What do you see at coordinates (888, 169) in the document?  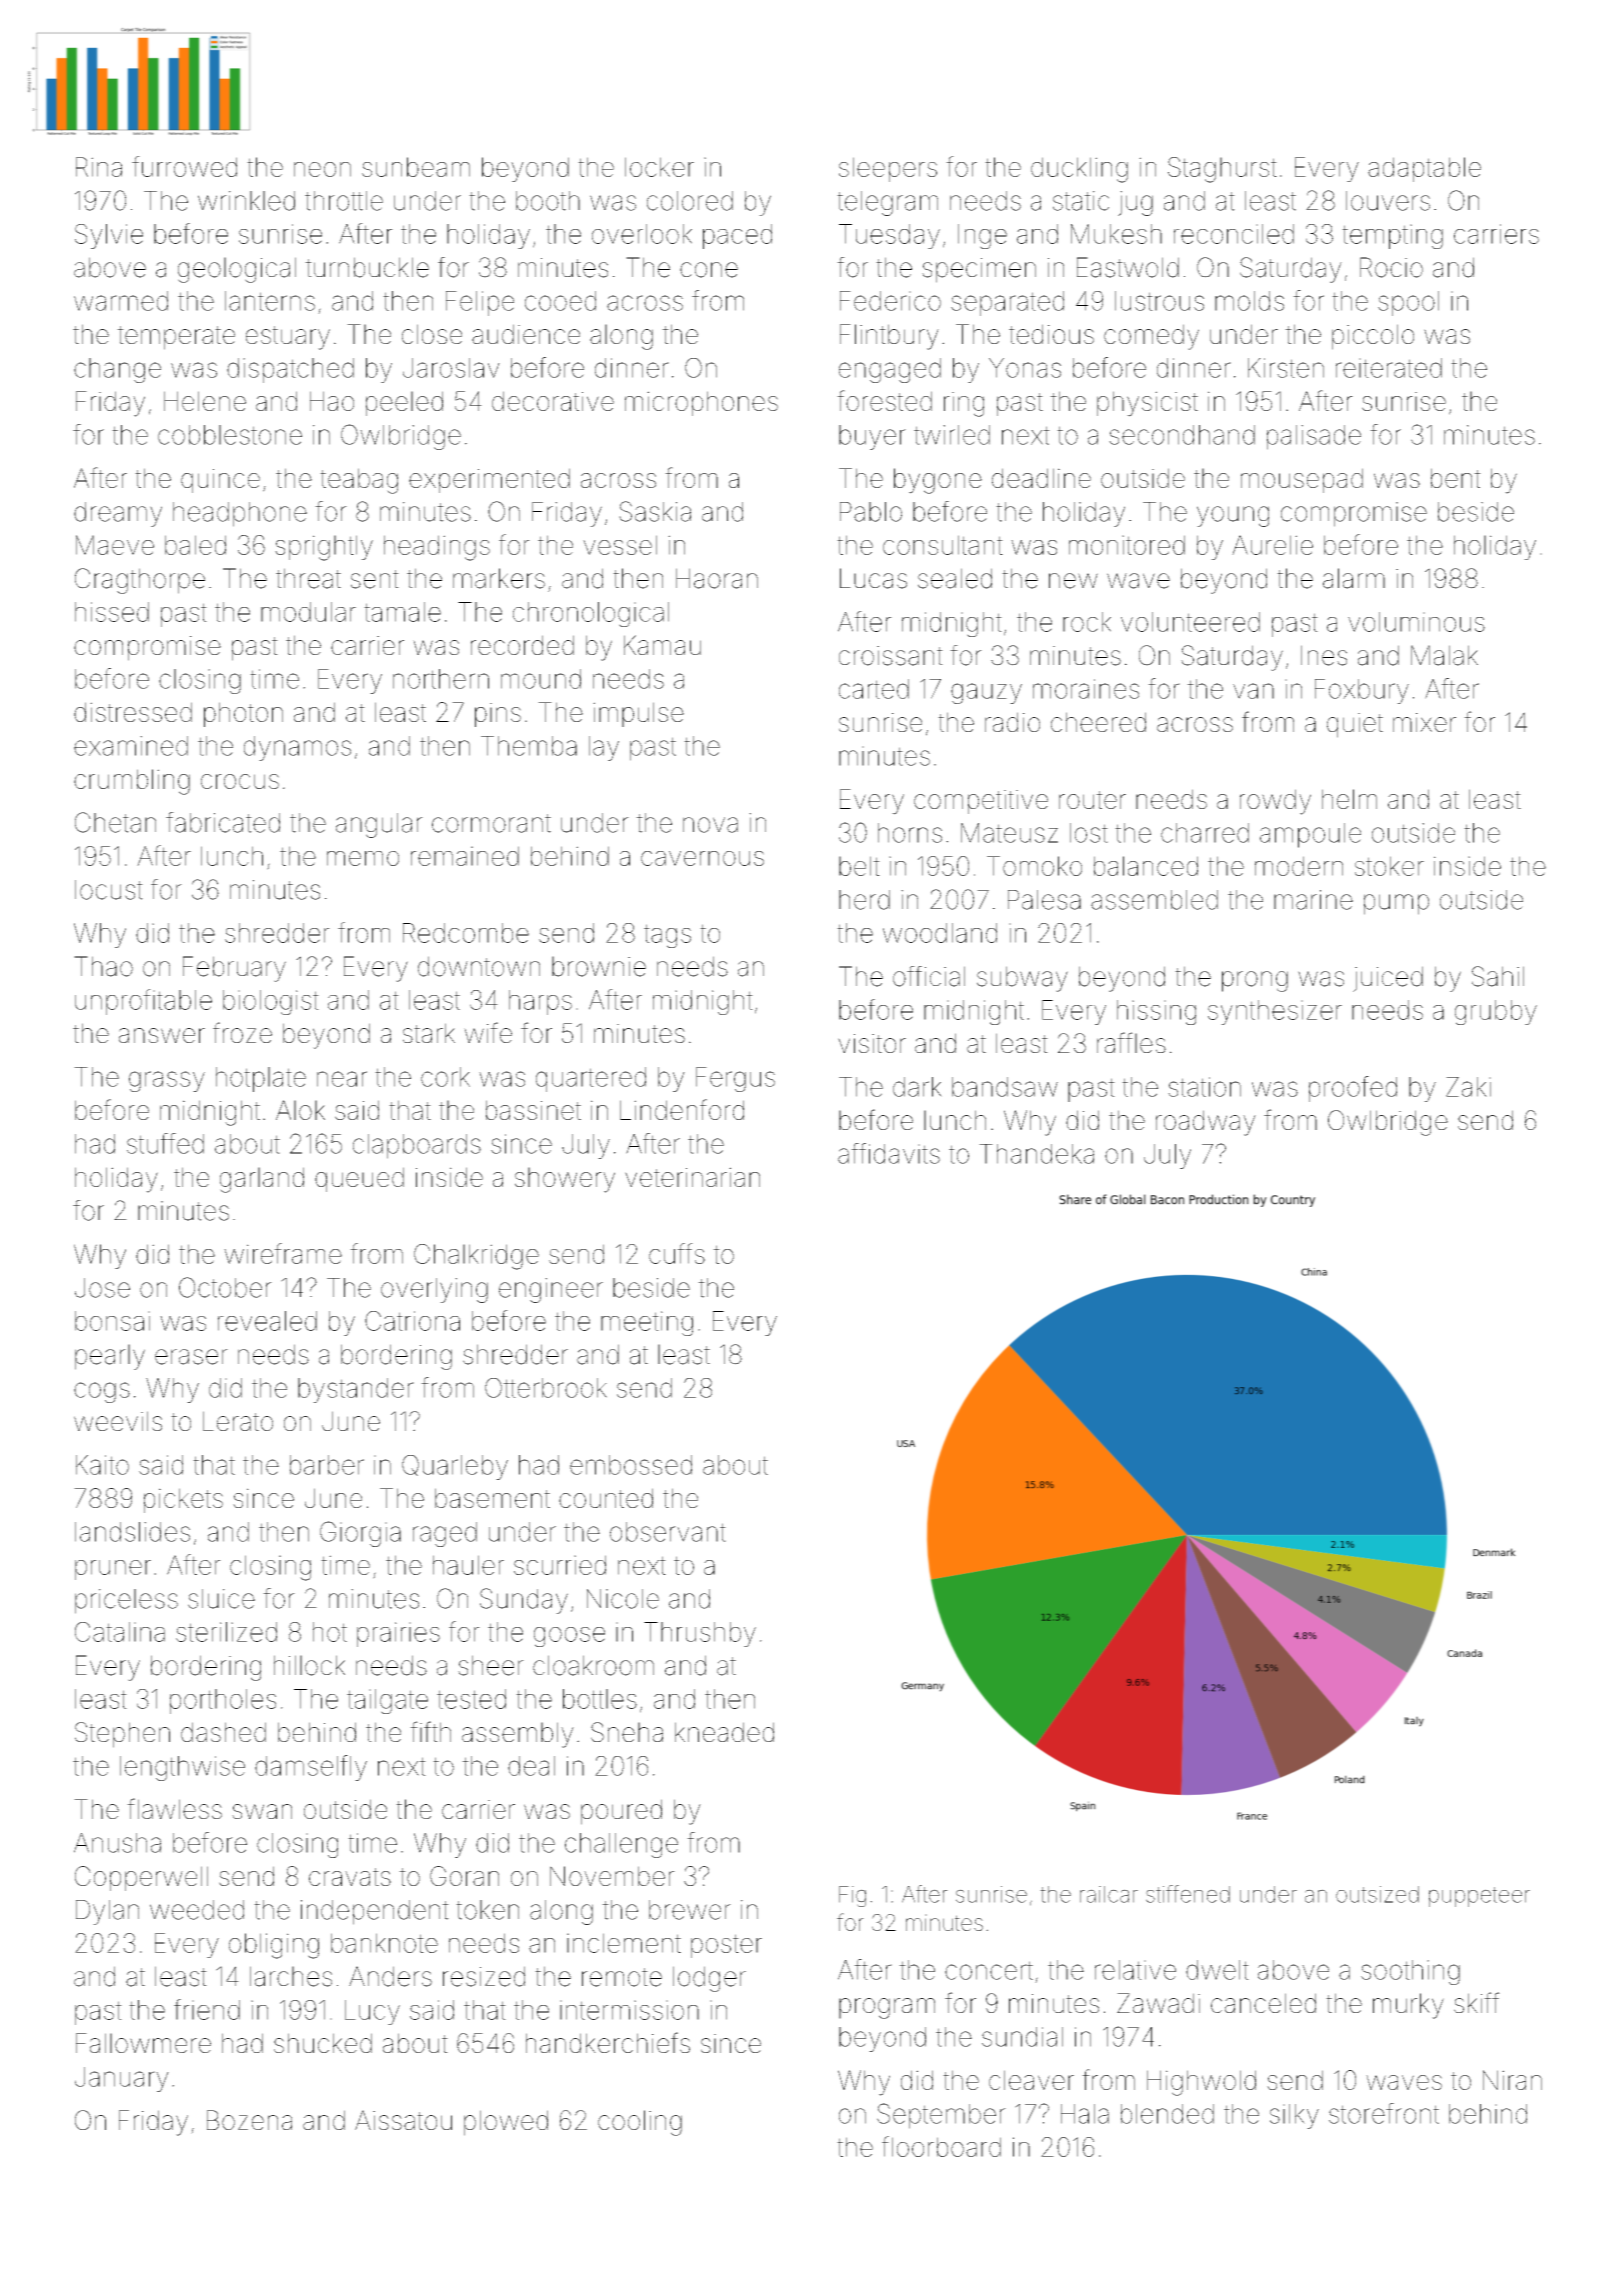 I see `sleepers` at bounding box center [888, 169].
